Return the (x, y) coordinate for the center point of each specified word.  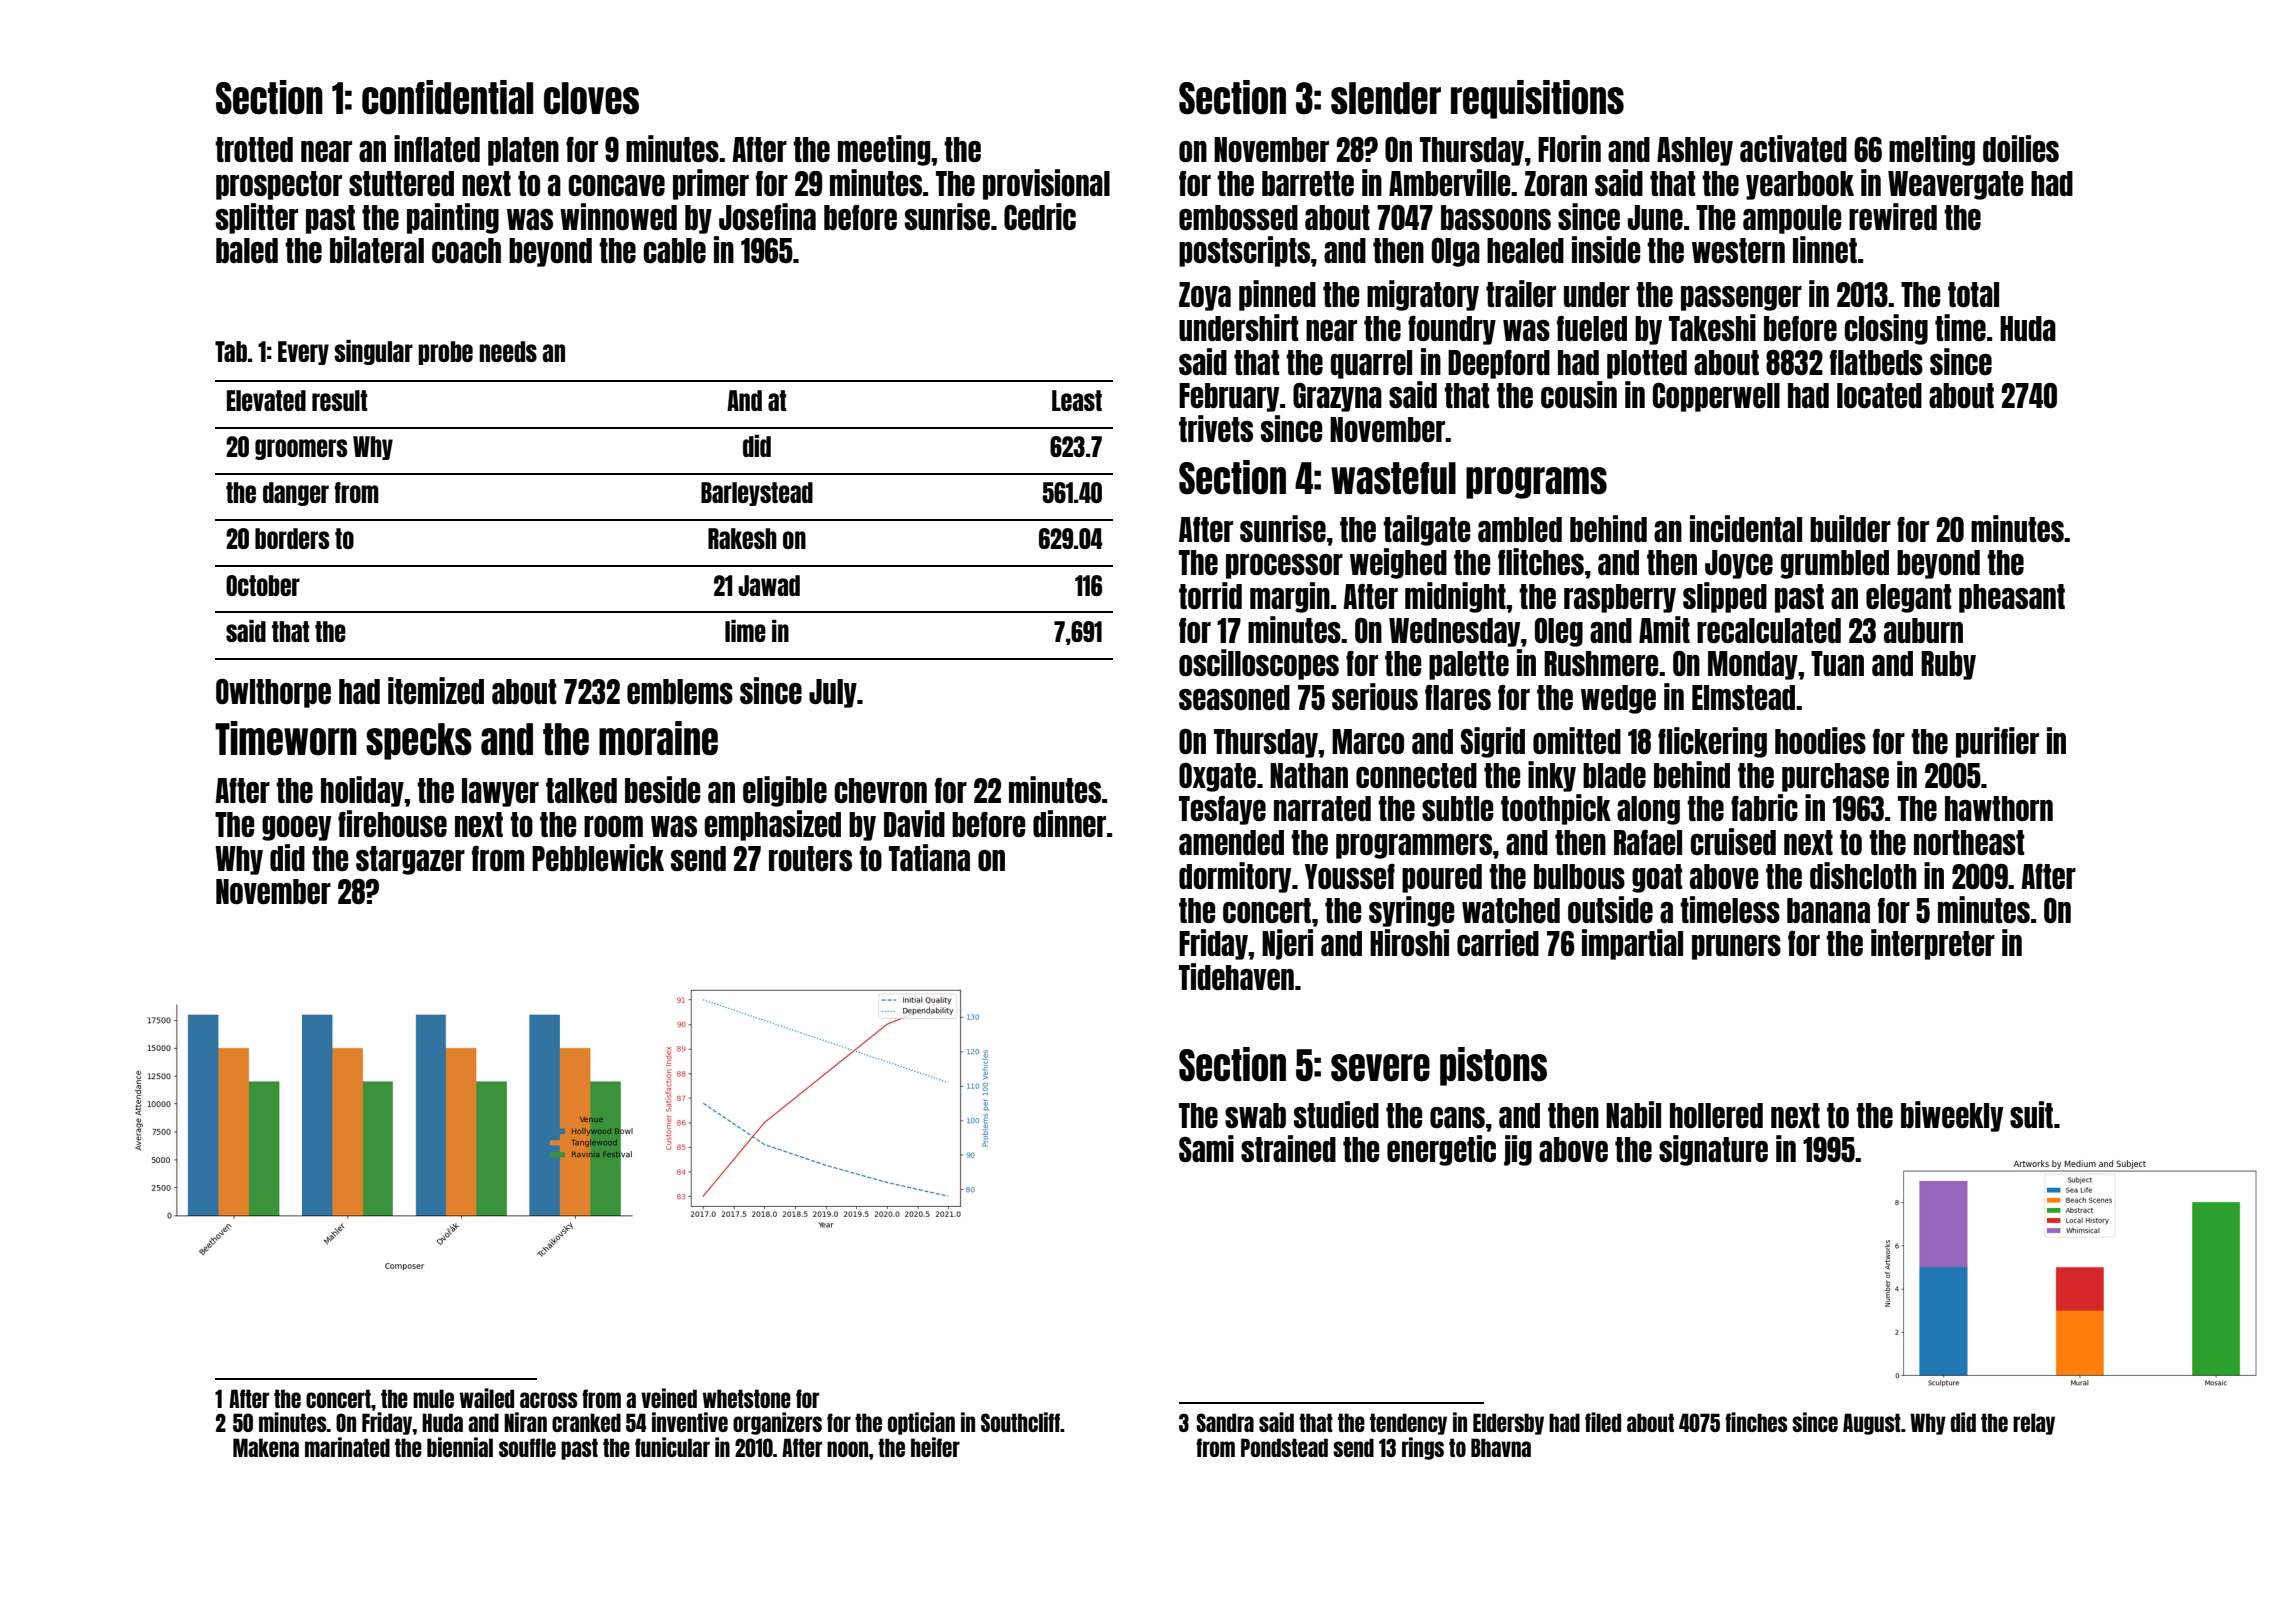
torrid (1210, 595)
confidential (447, 97)
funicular (672, 1447)
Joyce (1739, 564)
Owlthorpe (273, 693)
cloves (591, 98)
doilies (2021, 148)
